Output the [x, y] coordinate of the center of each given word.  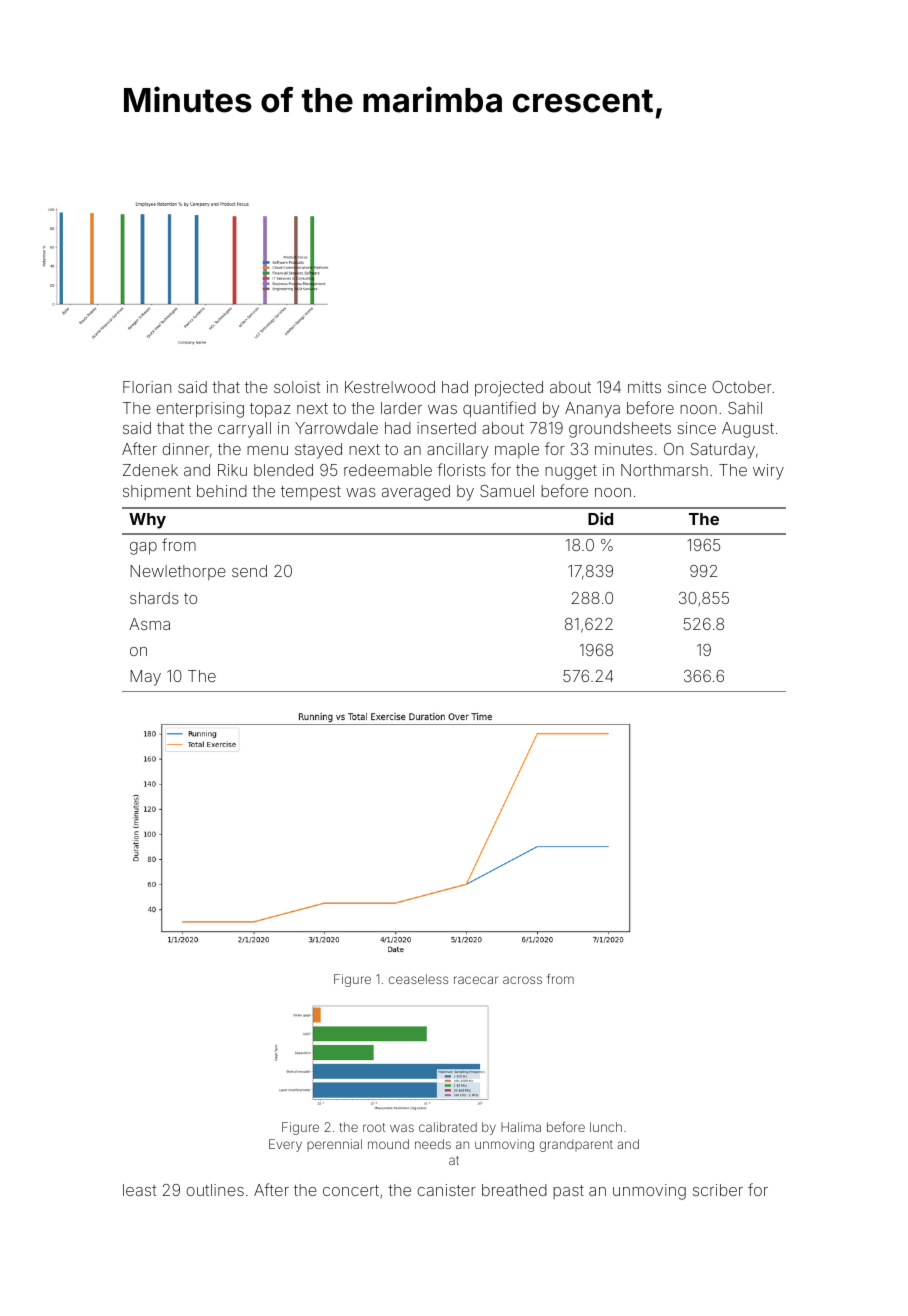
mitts [644, 387]
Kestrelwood [390, 387]
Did [600, 518]
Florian [147, 387]
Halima [521, 1127]
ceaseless [418, 979]
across [522, 980]
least [139, 1190]
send [249, 571]
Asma [149, 624]
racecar [476, 980]
